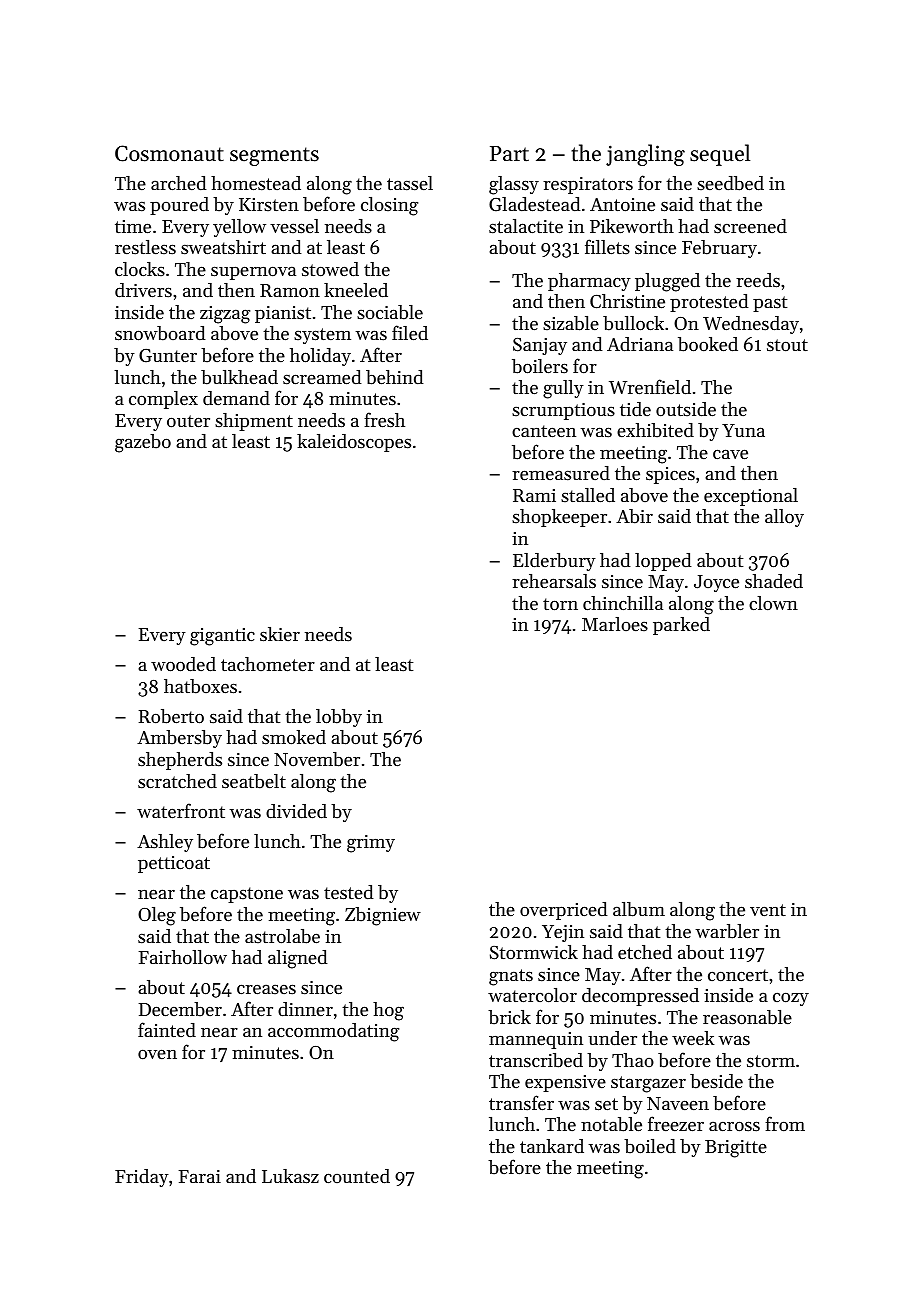  What do you see at coordinates (357, 1176) in the page?
I see `counted` at bounding box center [357, 1176].
